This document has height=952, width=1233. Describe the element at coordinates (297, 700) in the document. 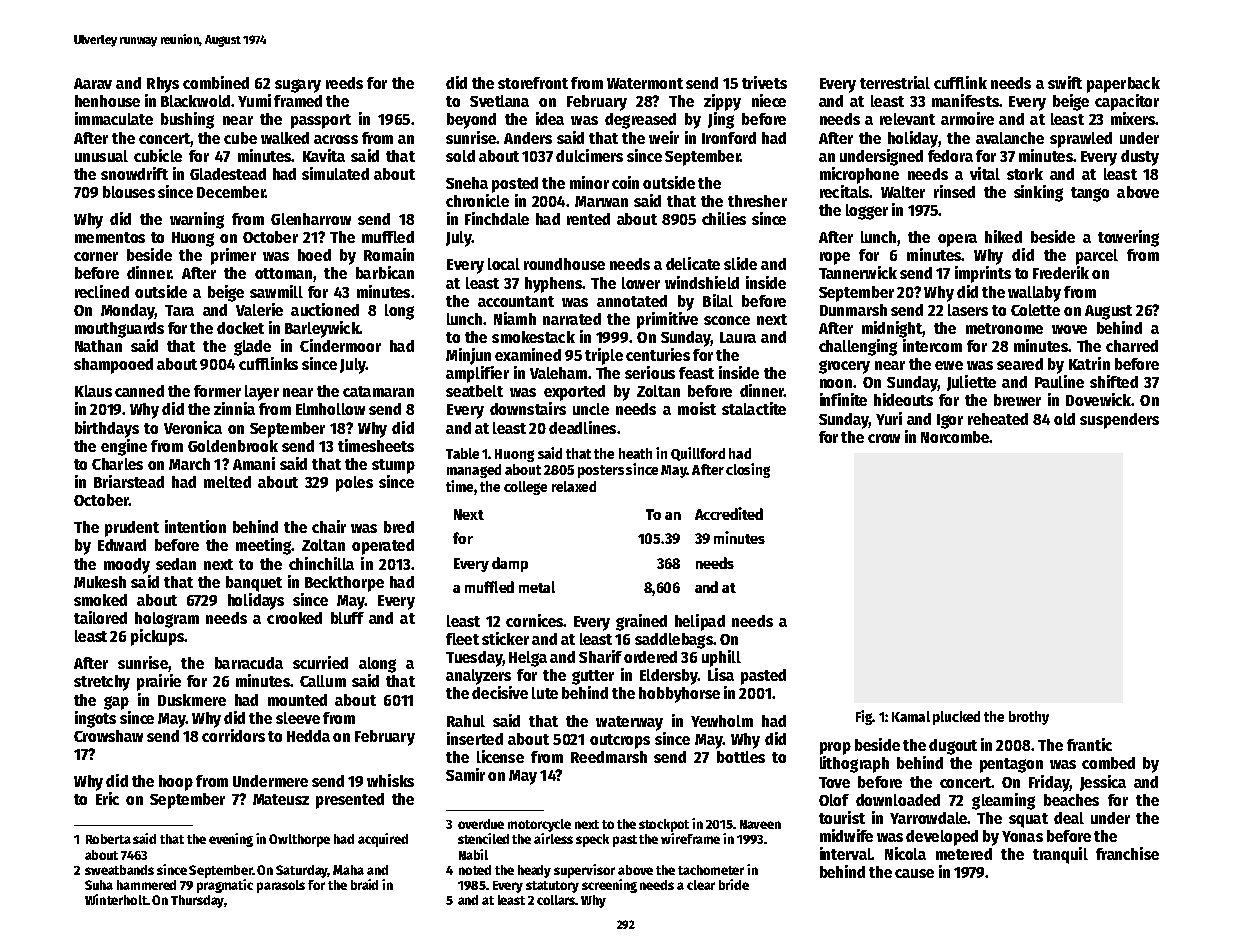

I see `mounted` at that location.
